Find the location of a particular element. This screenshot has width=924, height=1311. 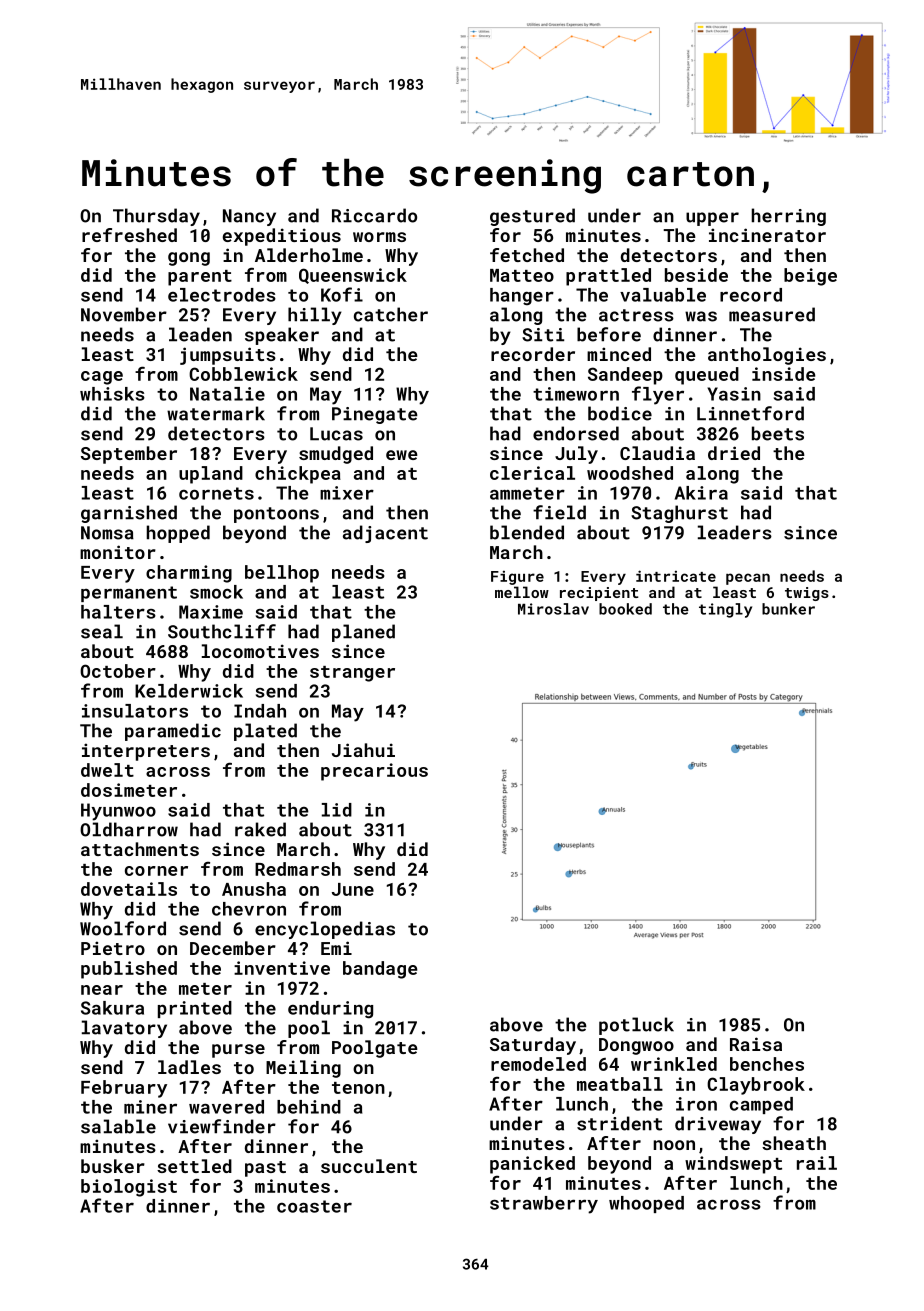

adjacent is located at coordinates (385, 534).
